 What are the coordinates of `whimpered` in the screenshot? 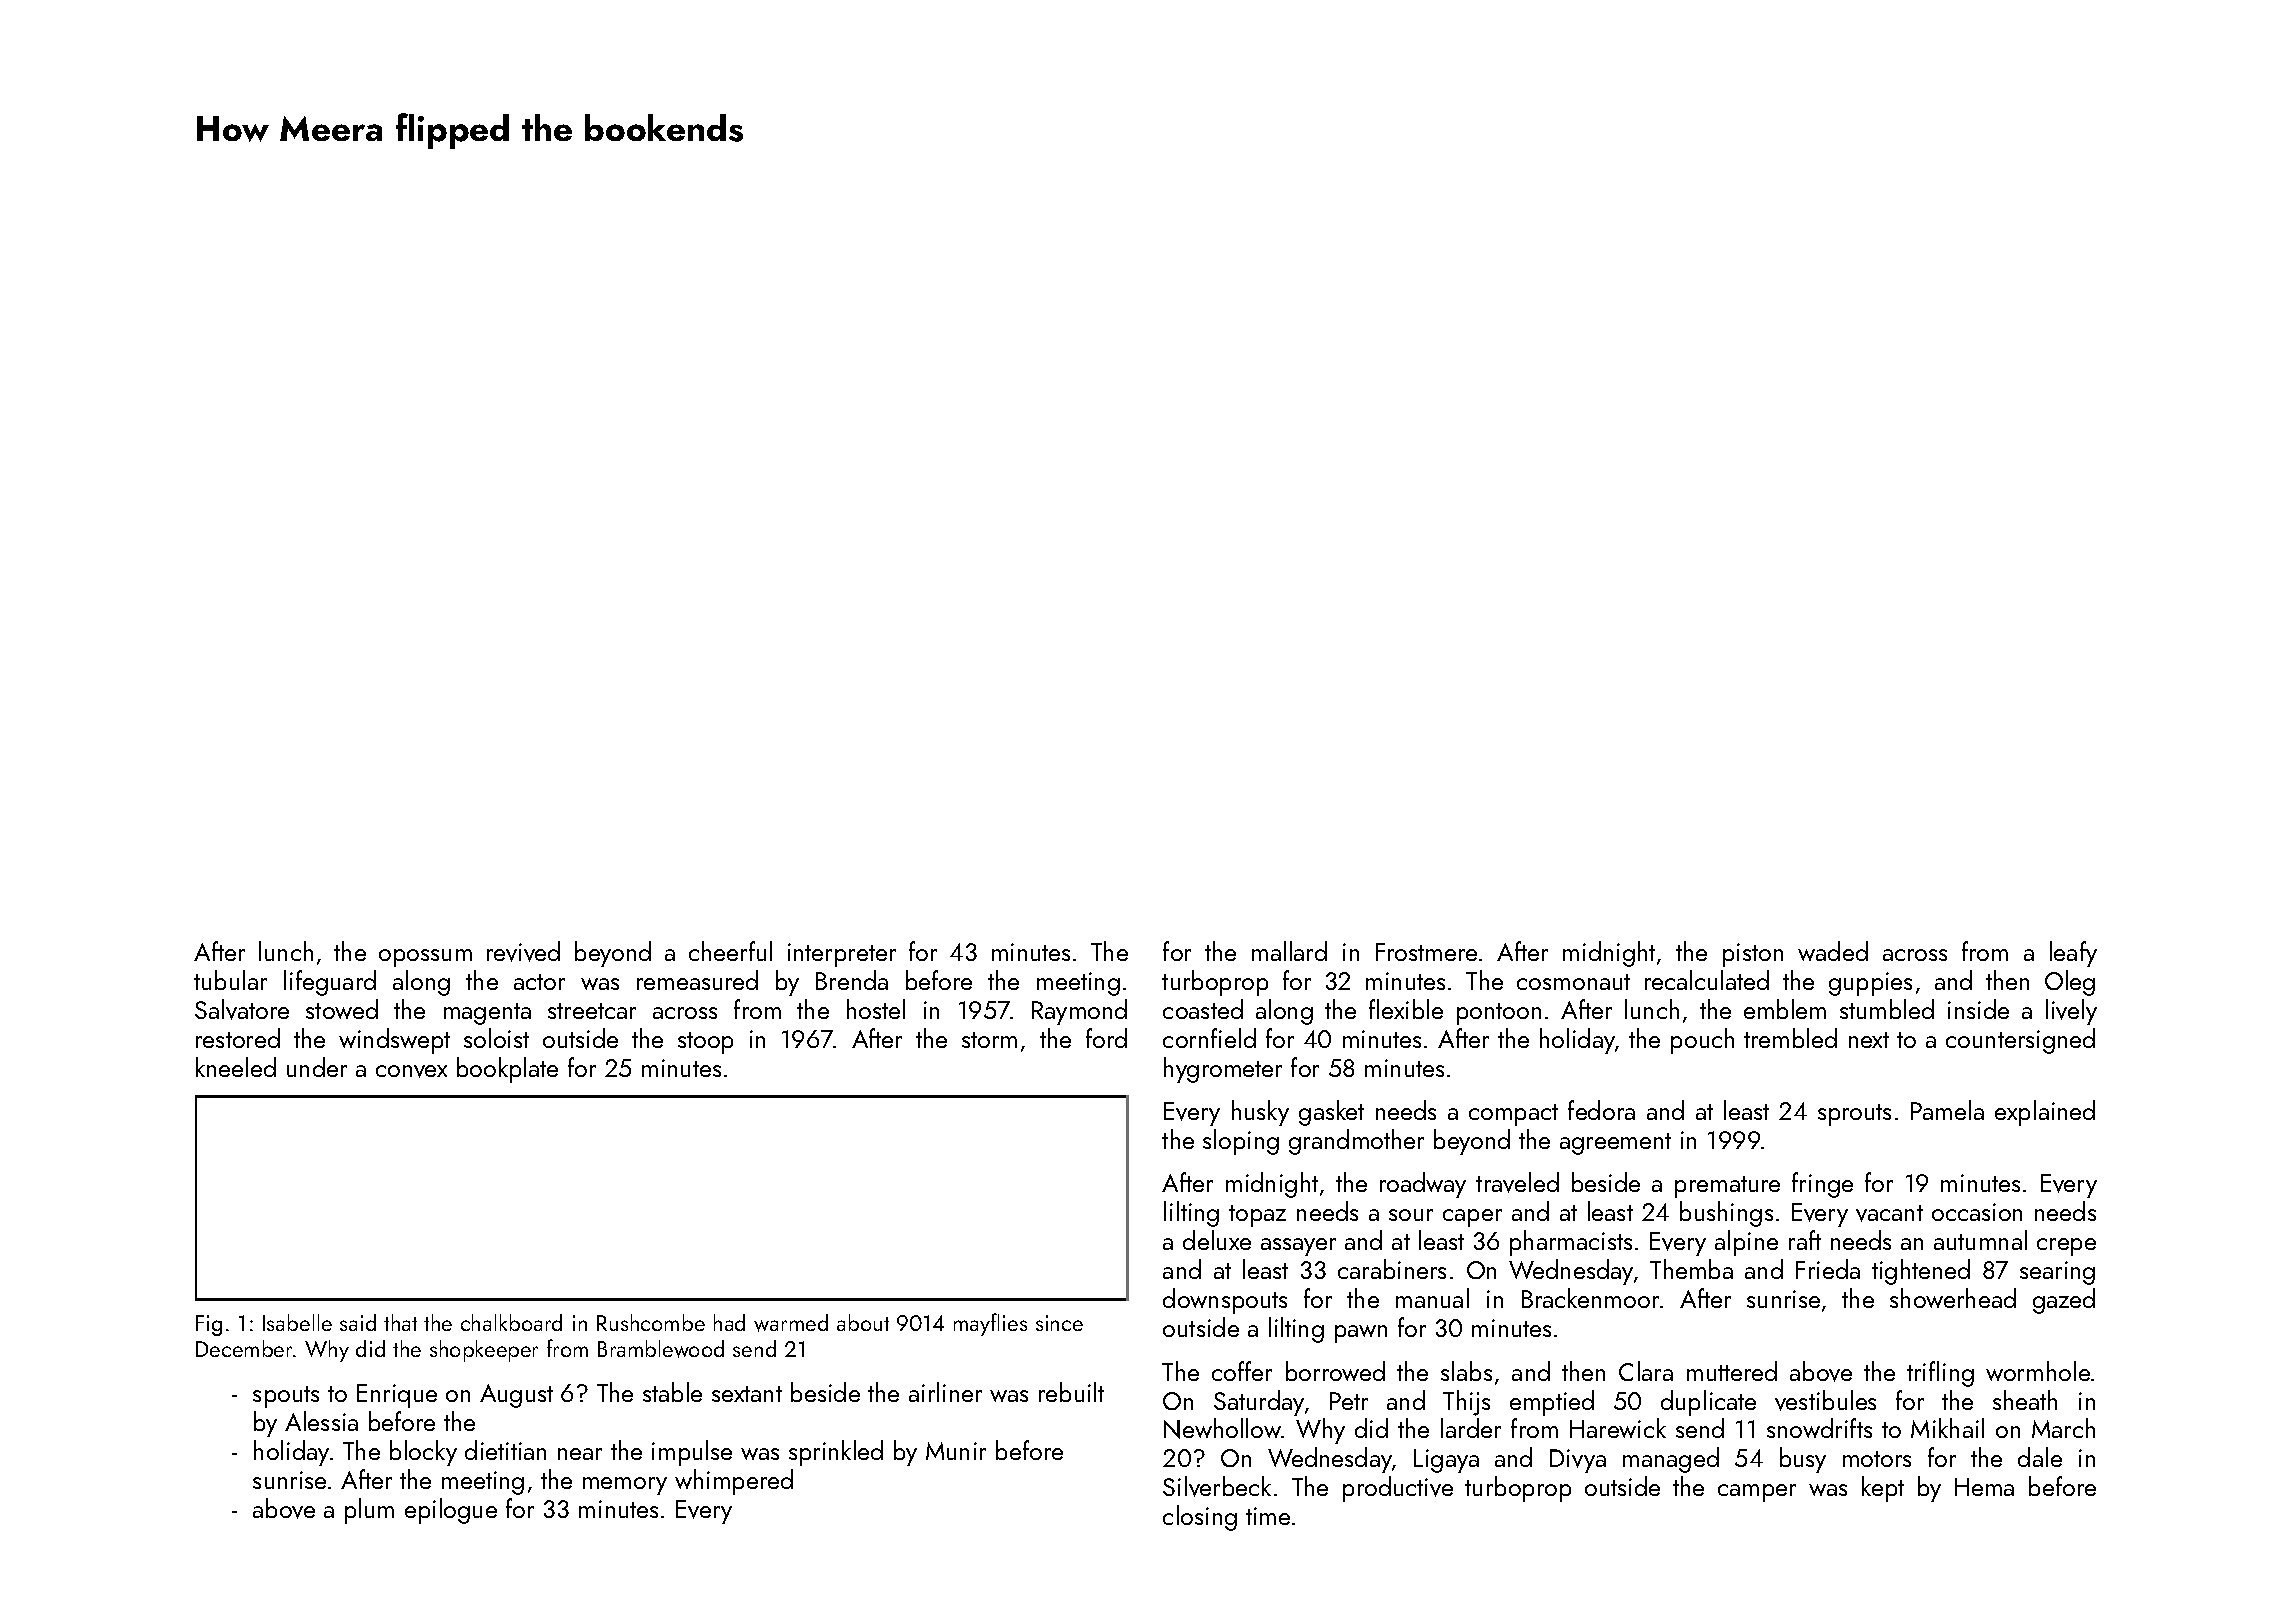 It's located at (734, 1482).
